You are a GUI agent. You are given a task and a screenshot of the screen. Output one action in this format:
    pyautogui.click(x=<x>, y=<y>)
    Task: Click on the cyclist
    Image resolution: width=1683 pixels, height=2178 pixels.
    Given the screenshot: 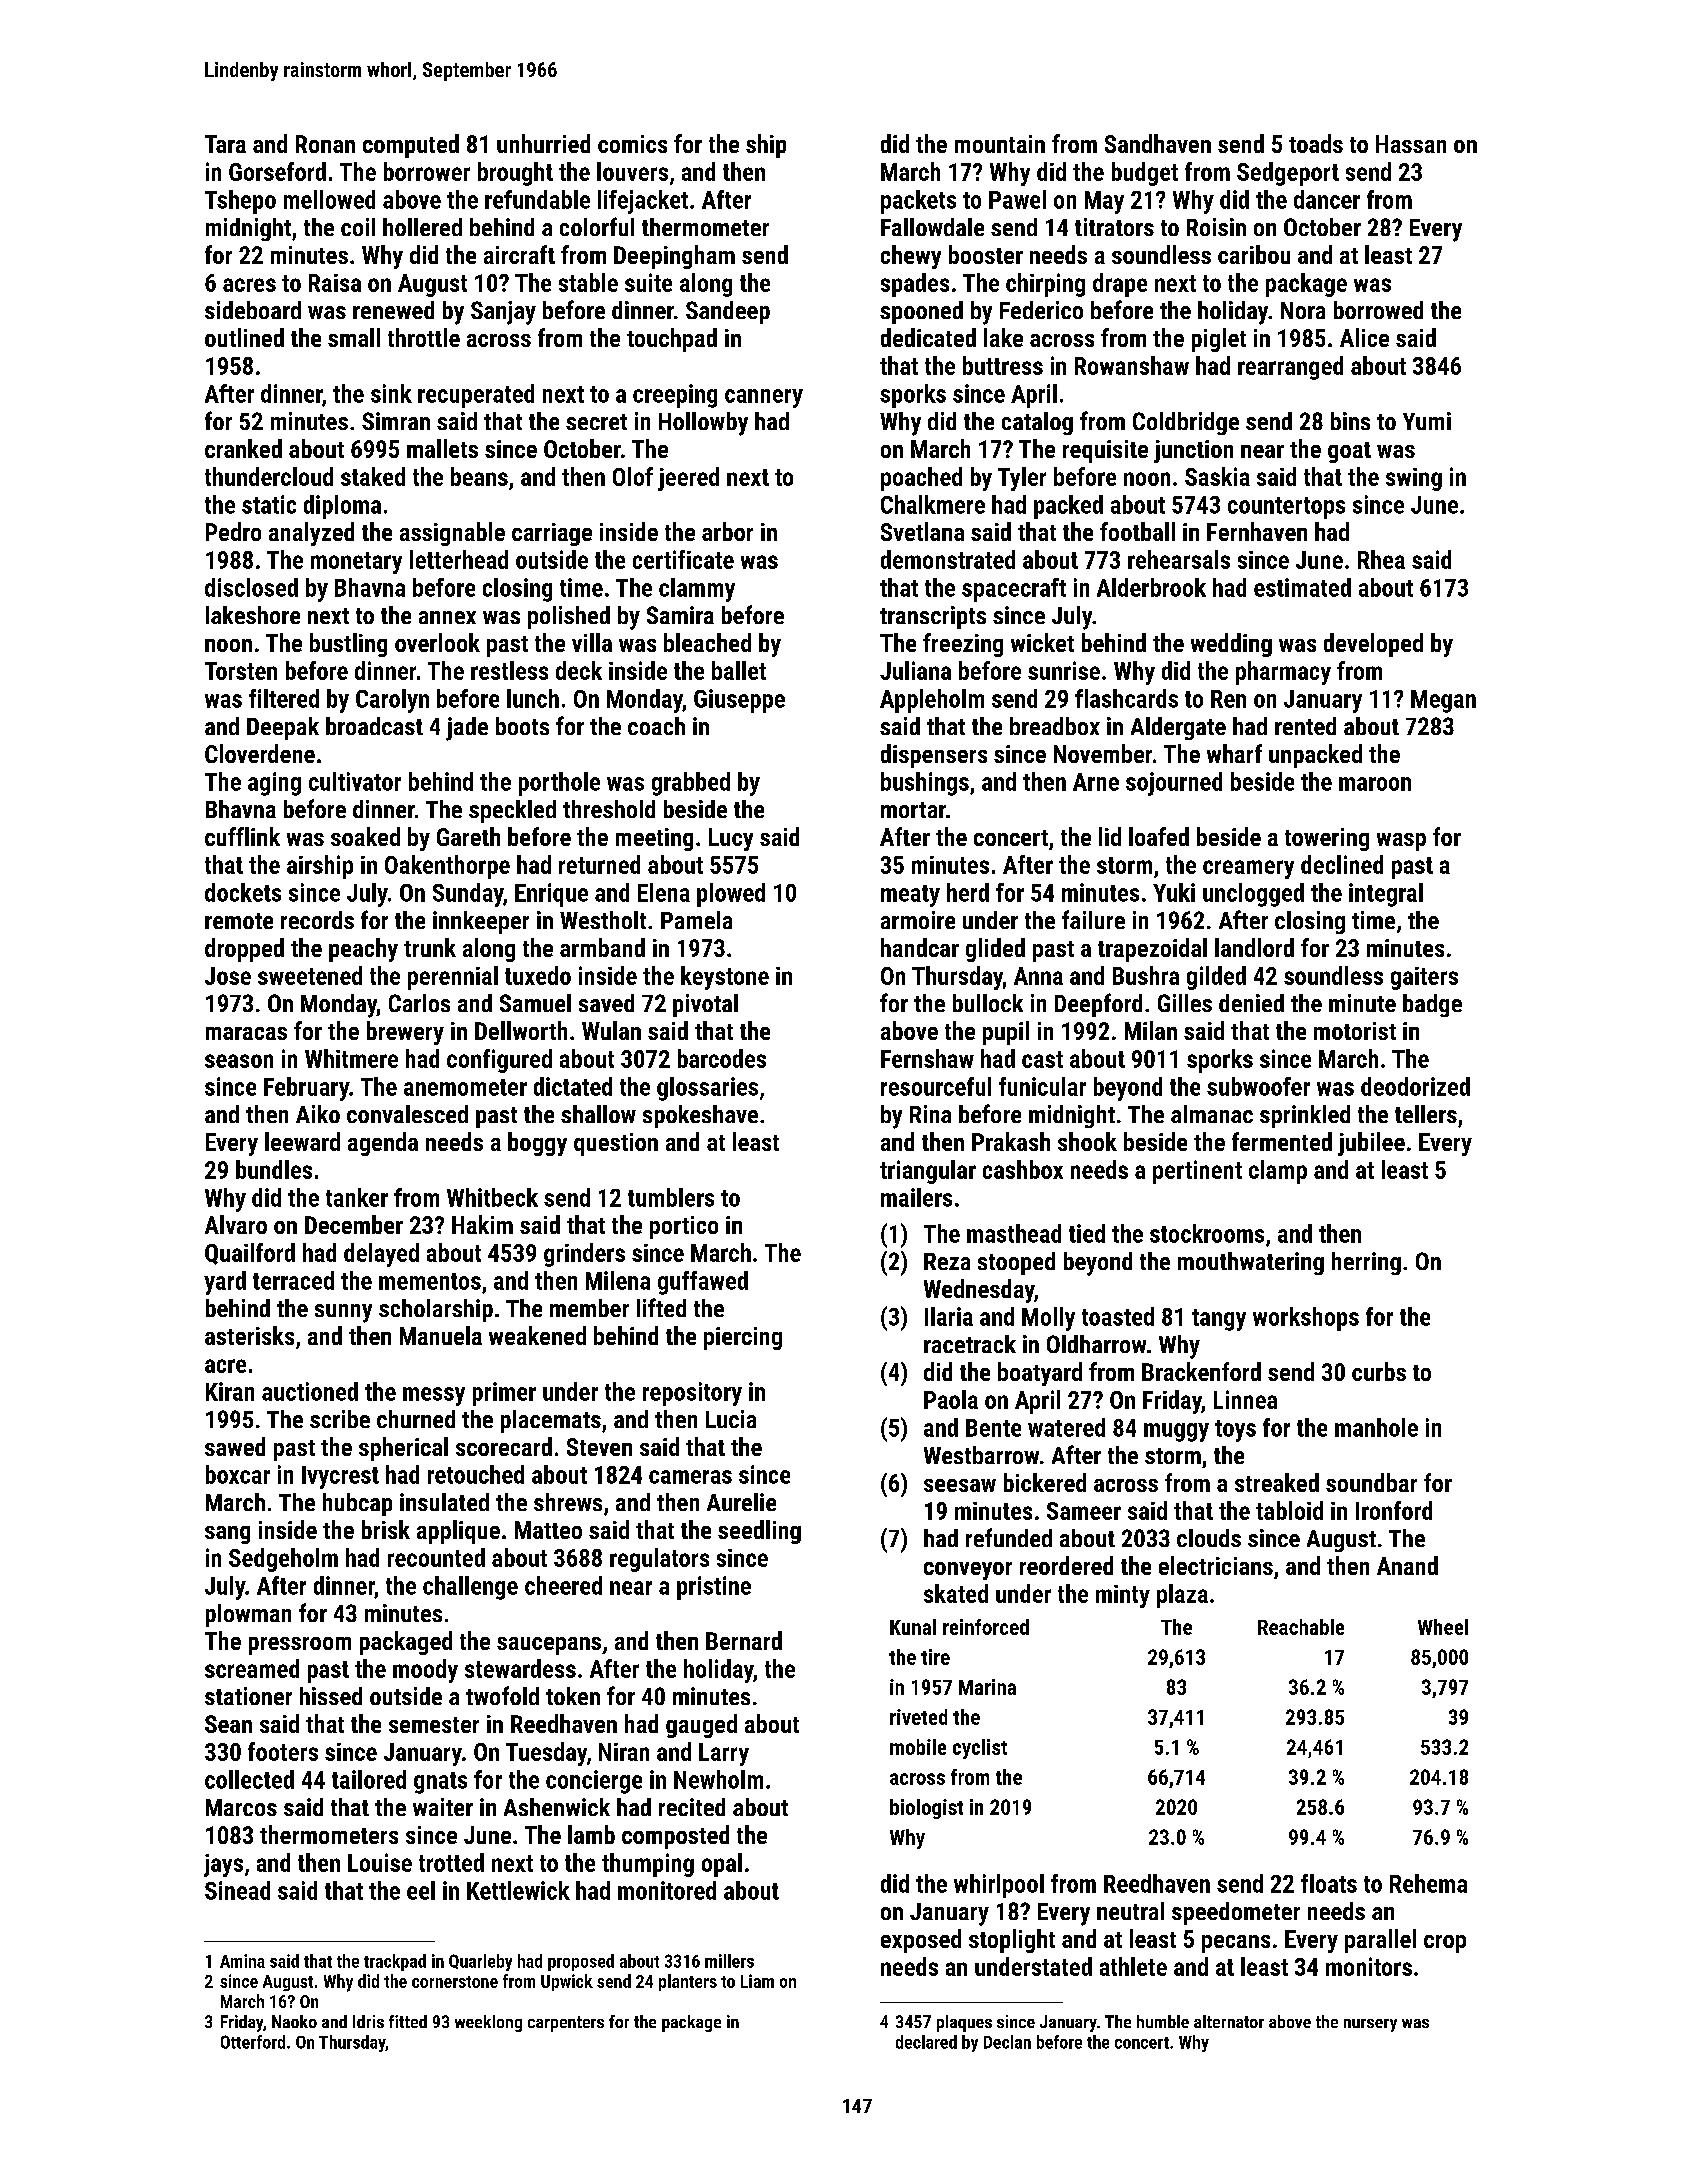 What is the action you would take?
    pyautogui.click(x=980, y=1749)
